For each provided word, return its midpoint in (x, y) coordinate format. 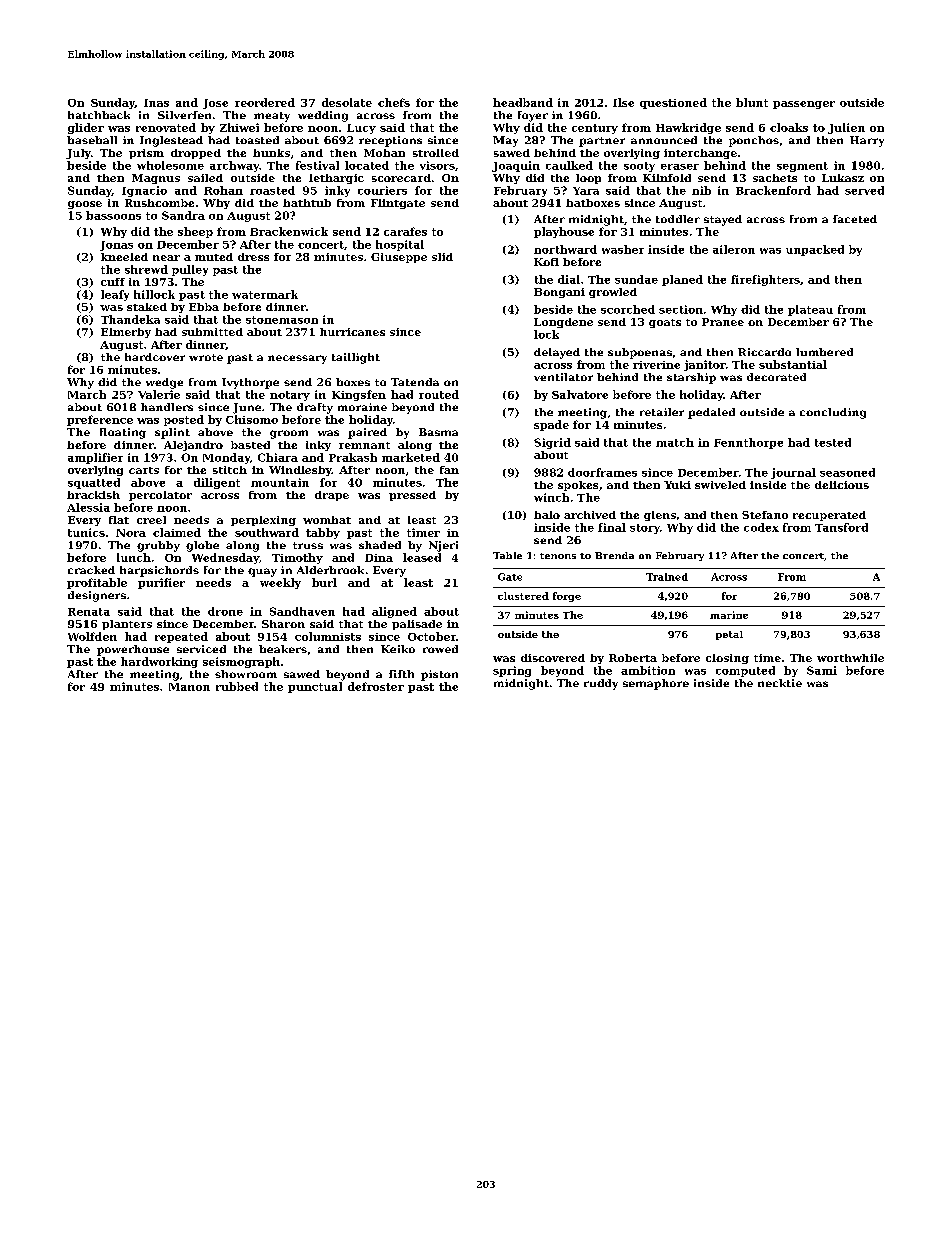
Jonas (116, 246)
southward (267, 532)
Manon (189, 687)
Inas (156, 103)
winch (551, 497)
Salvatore (580, 394)
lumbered (824, 352)
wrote (206, 357)
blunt (752, 102)
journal (793, 473)
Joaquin (516, 166)
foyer (533, 116)
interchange (700, 154)
